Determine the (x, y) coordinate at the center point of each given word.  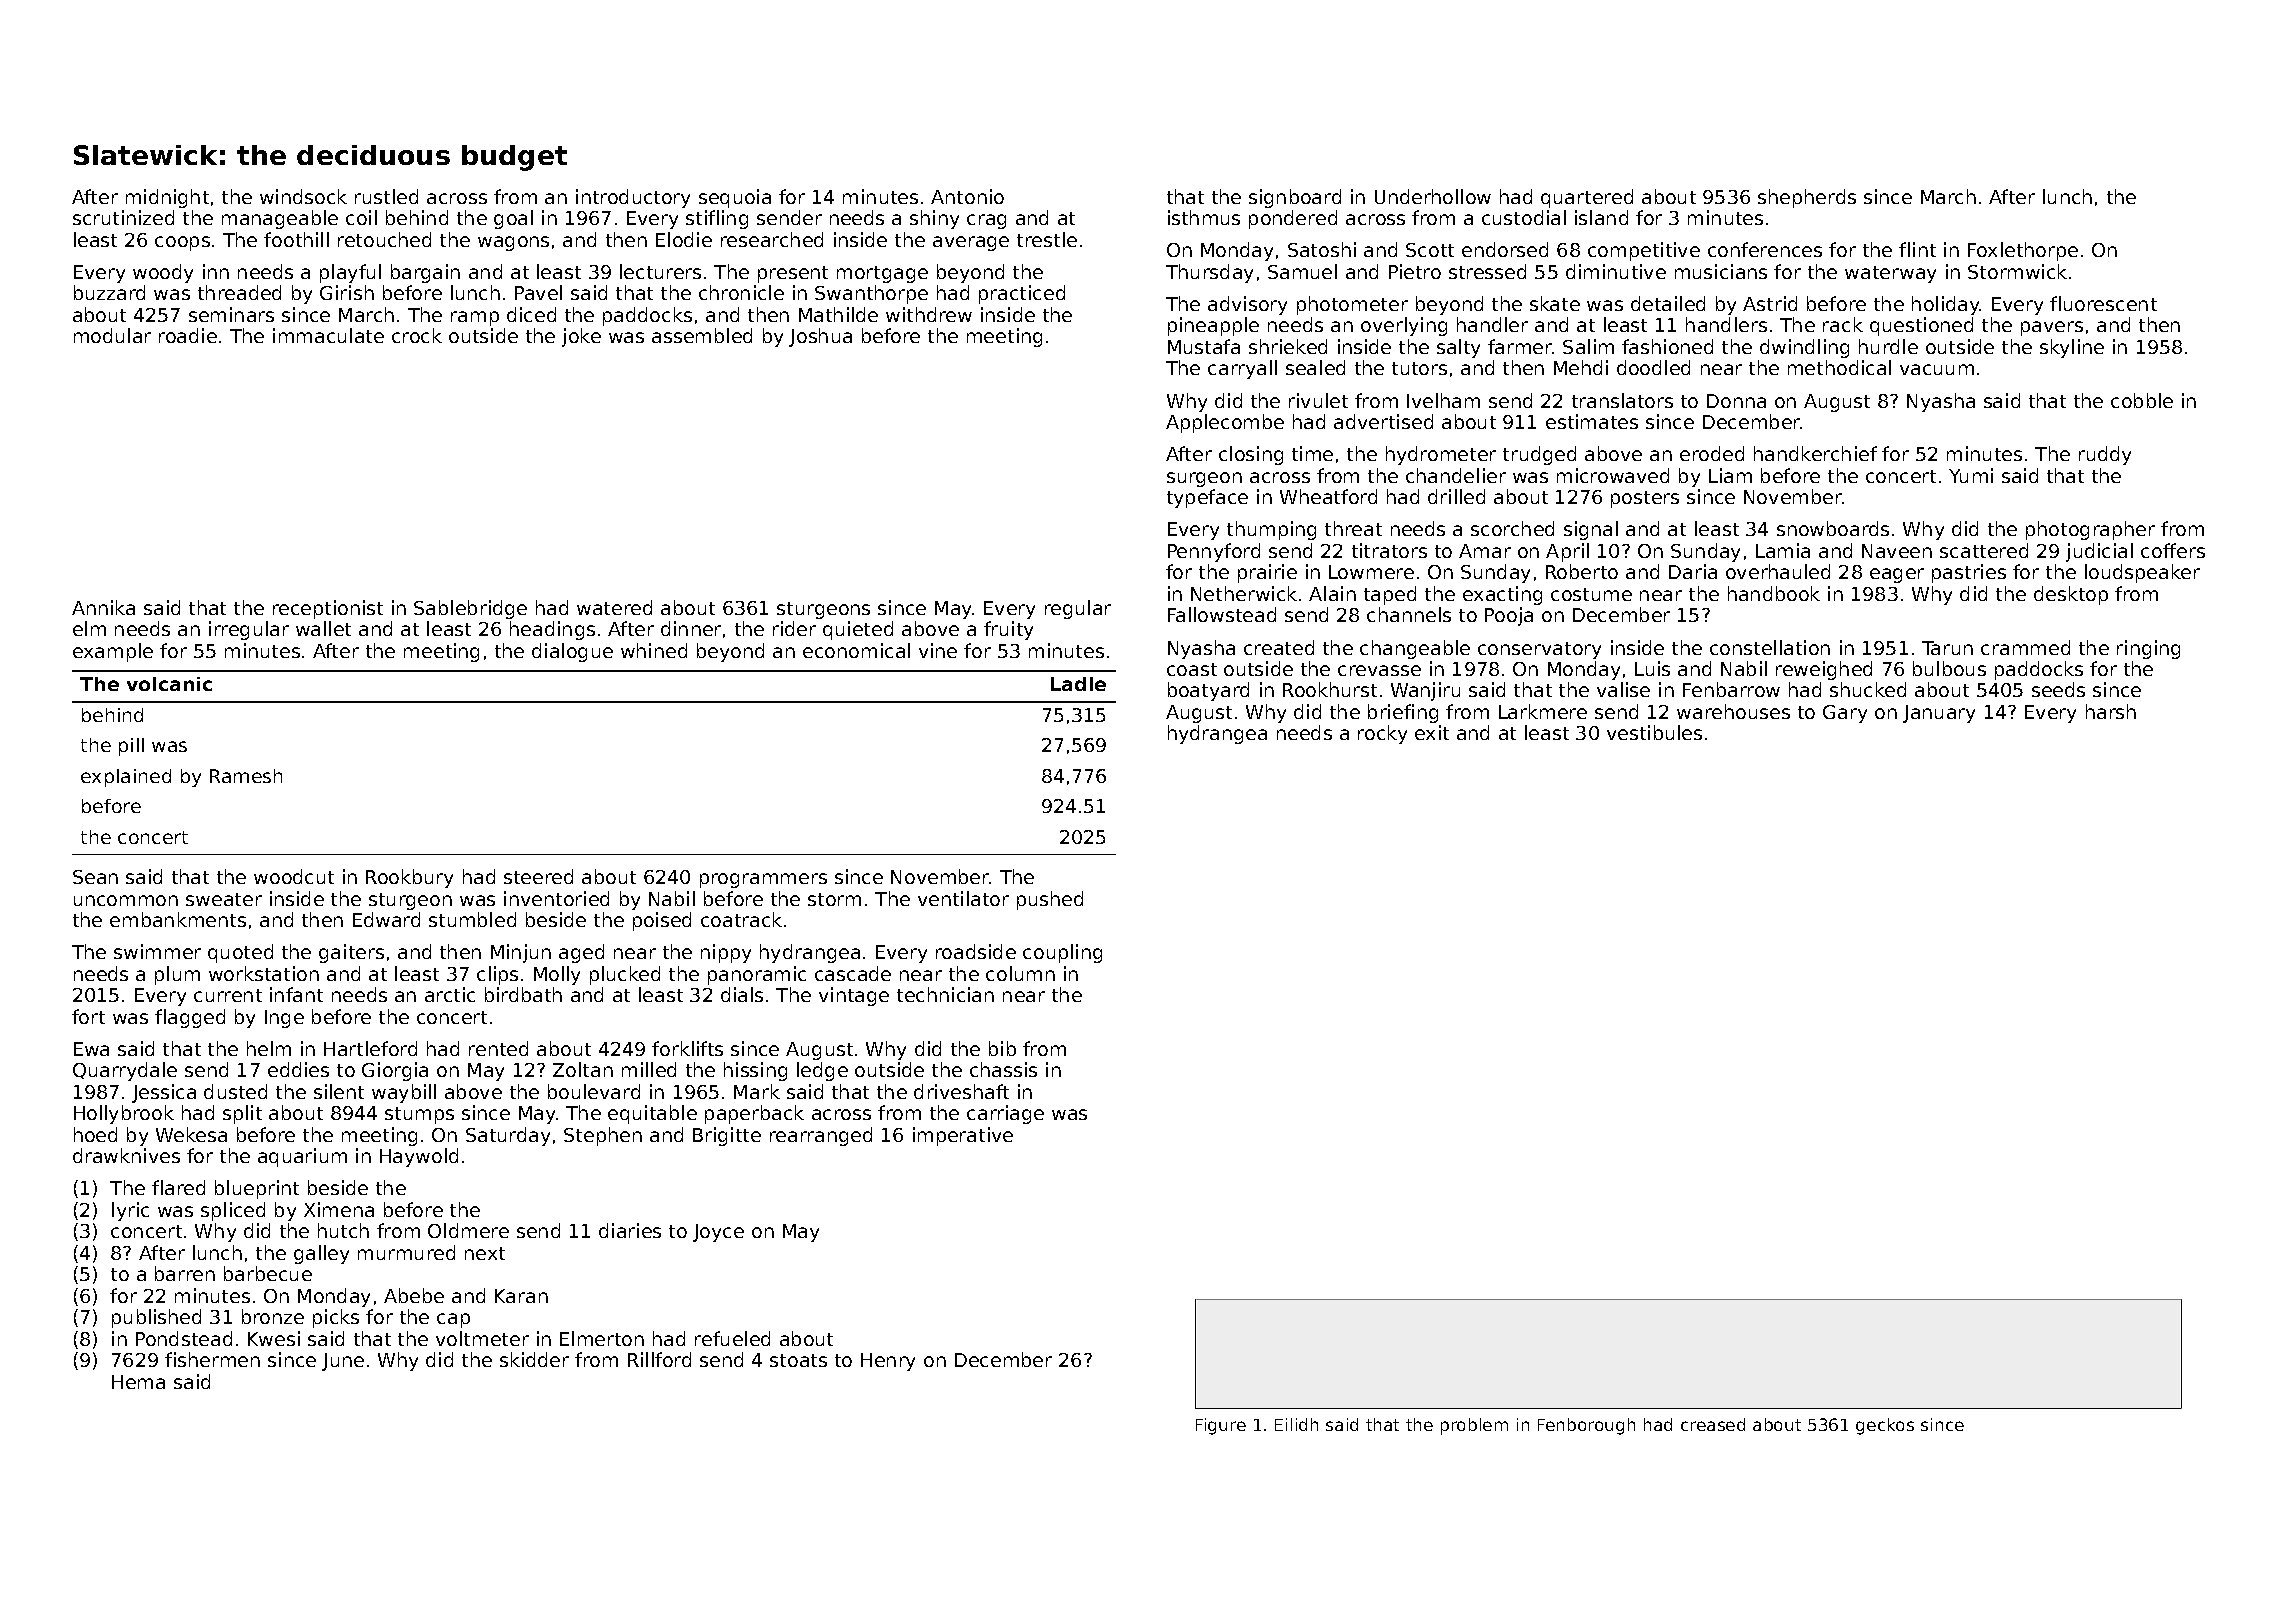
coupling (1062, 953)
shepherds (1807, 198)
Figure (1221, 1426)
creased (1713, 1424)
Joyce (718, 1233)
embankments (178, 919)
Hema (138, 1382)
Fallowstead (1222, 614)
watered (614, 607)
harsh (2111, 711)
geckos (1885, 1426)
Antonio (967, 196)
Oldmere (468, 1230)
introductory (633, 198)
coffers (2173, 550)
